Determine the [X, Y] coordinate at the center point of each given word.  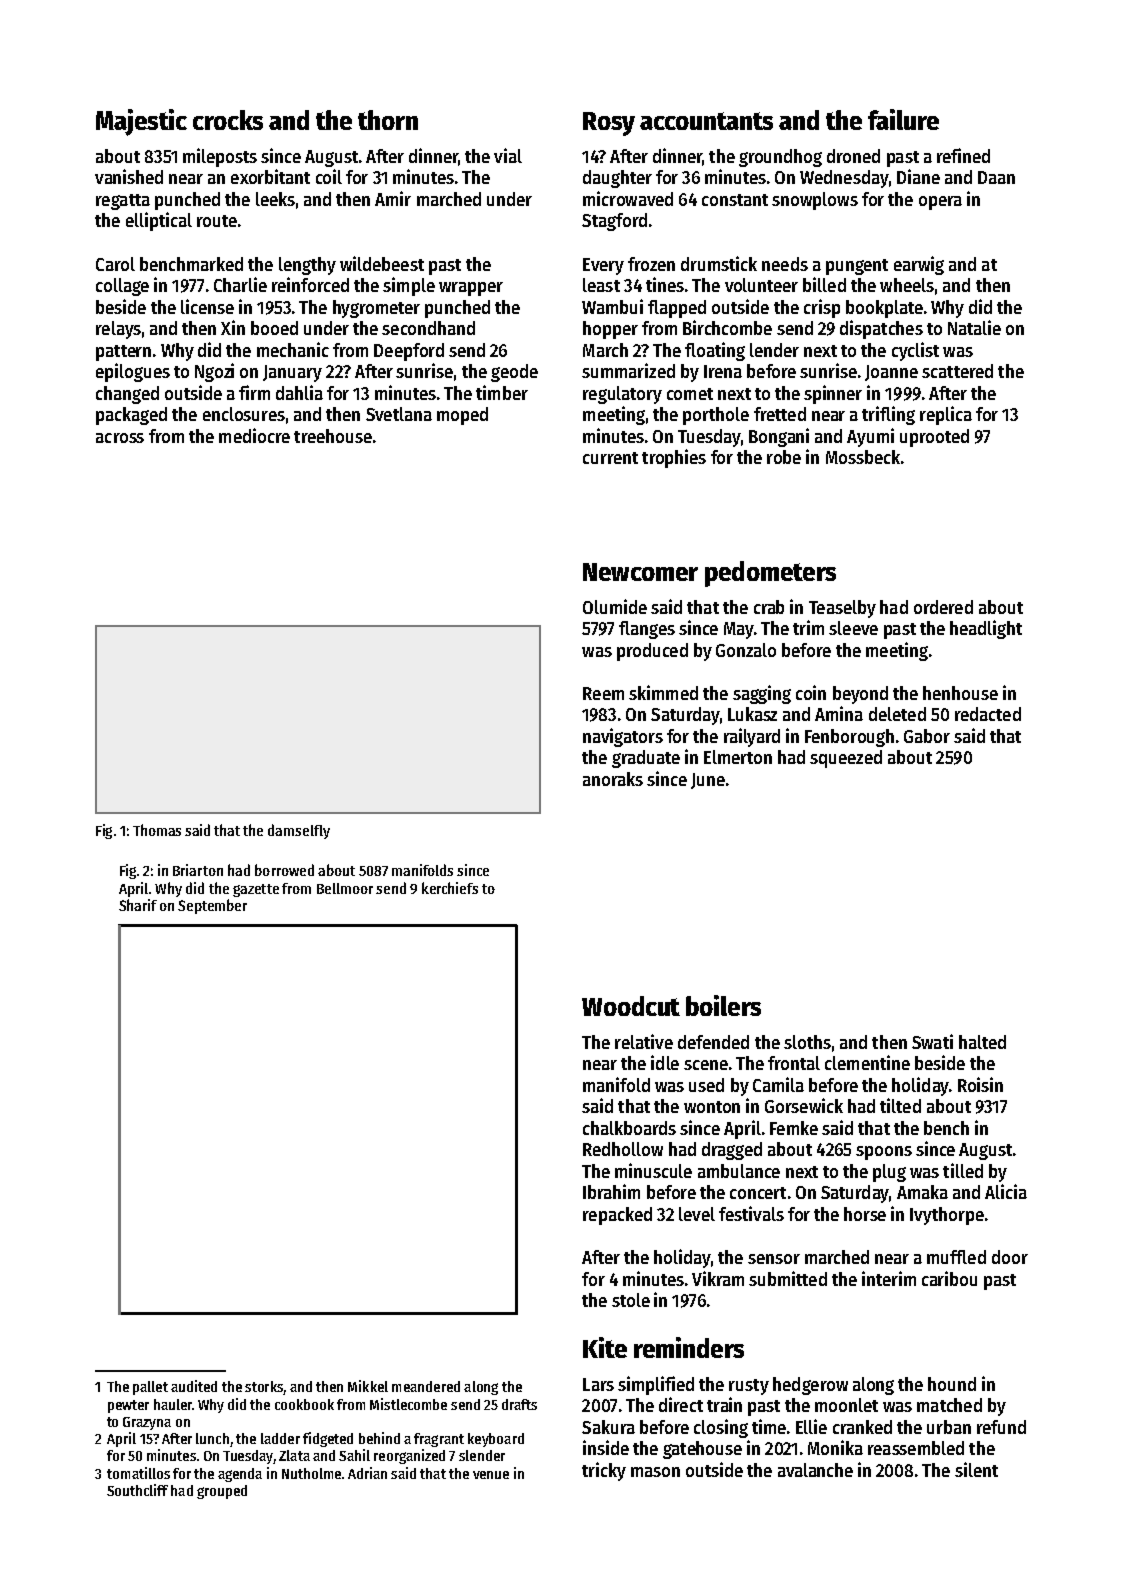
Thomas [157, 830]
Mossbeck [863, 457]
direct [681, 1404]
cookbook [304, 1404]
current [610, 458]
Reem [603, 693]
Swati [932, 1041]
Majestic [141, 122]
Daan [996, 177]
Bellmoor [345, 888]
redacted [988, 714]
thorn [388, 120]
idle [665, 1062]
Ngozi [214, 372]
